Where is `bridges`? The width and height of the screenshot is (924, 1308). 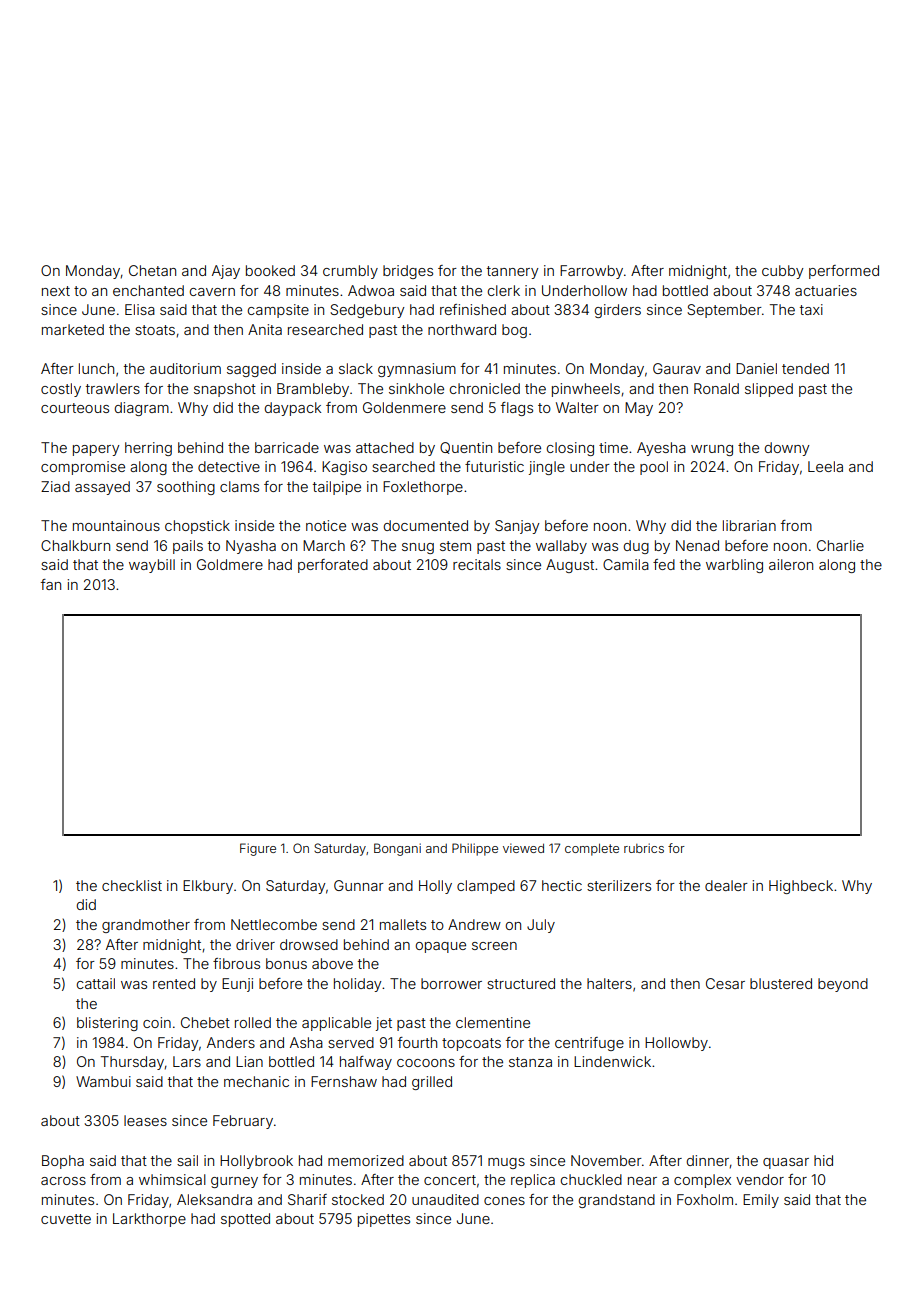
bridges is located at coordinates (408, 272).
